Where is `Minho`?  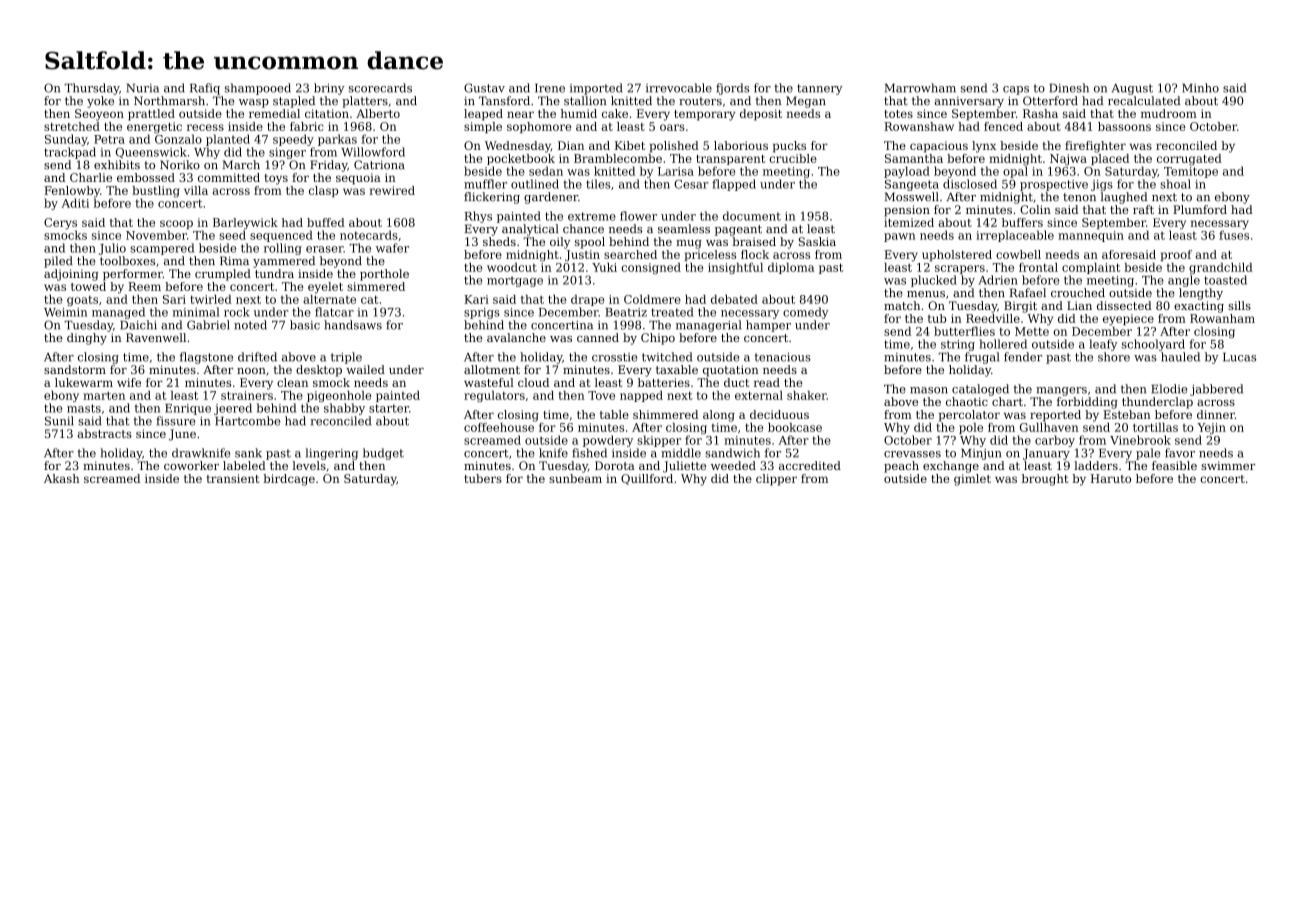 Minho is located at coordinates (1200, 88).
